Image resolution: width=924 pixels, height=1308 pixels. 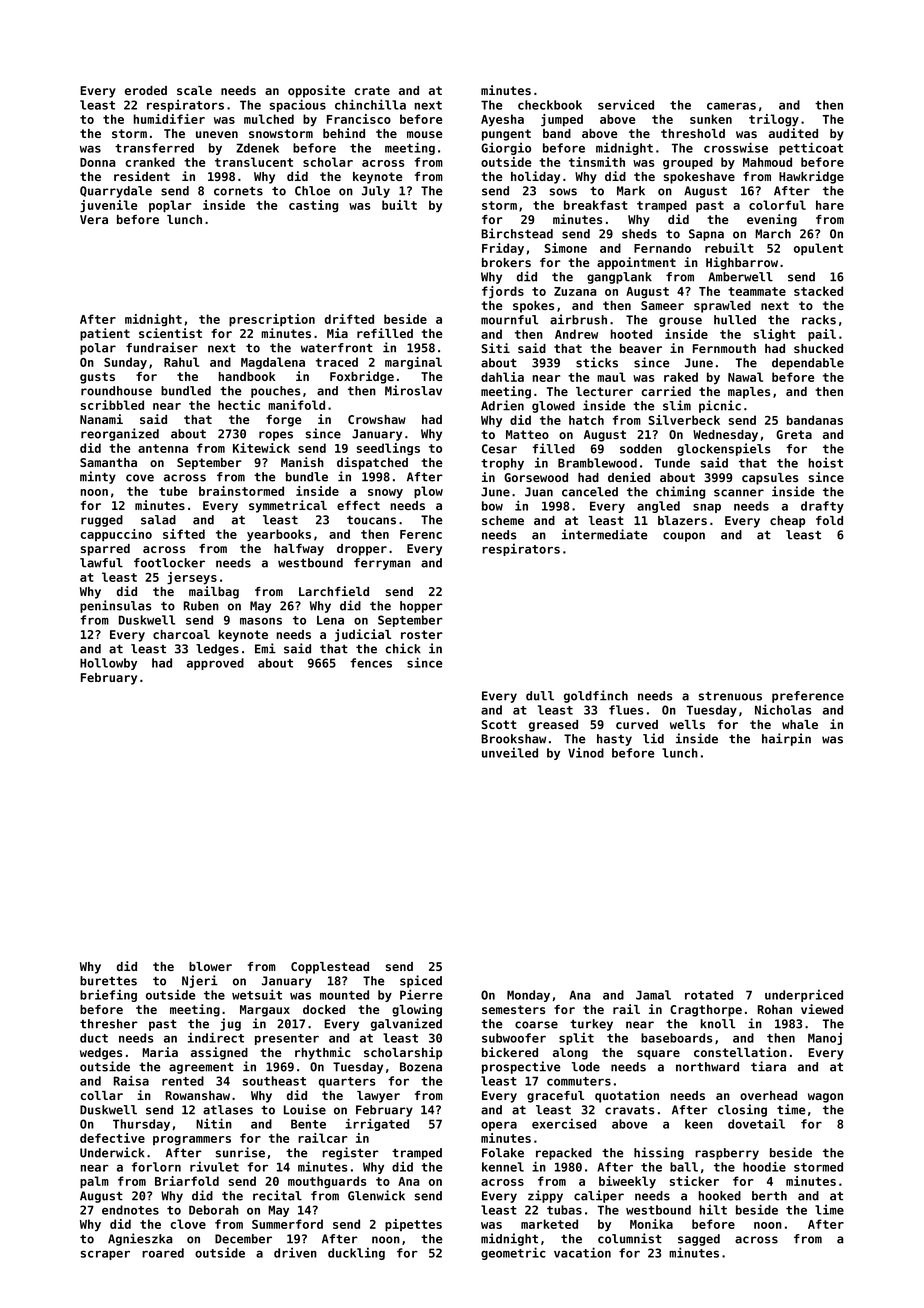 I want to click on underpriced, so click(x=804, y=995).
